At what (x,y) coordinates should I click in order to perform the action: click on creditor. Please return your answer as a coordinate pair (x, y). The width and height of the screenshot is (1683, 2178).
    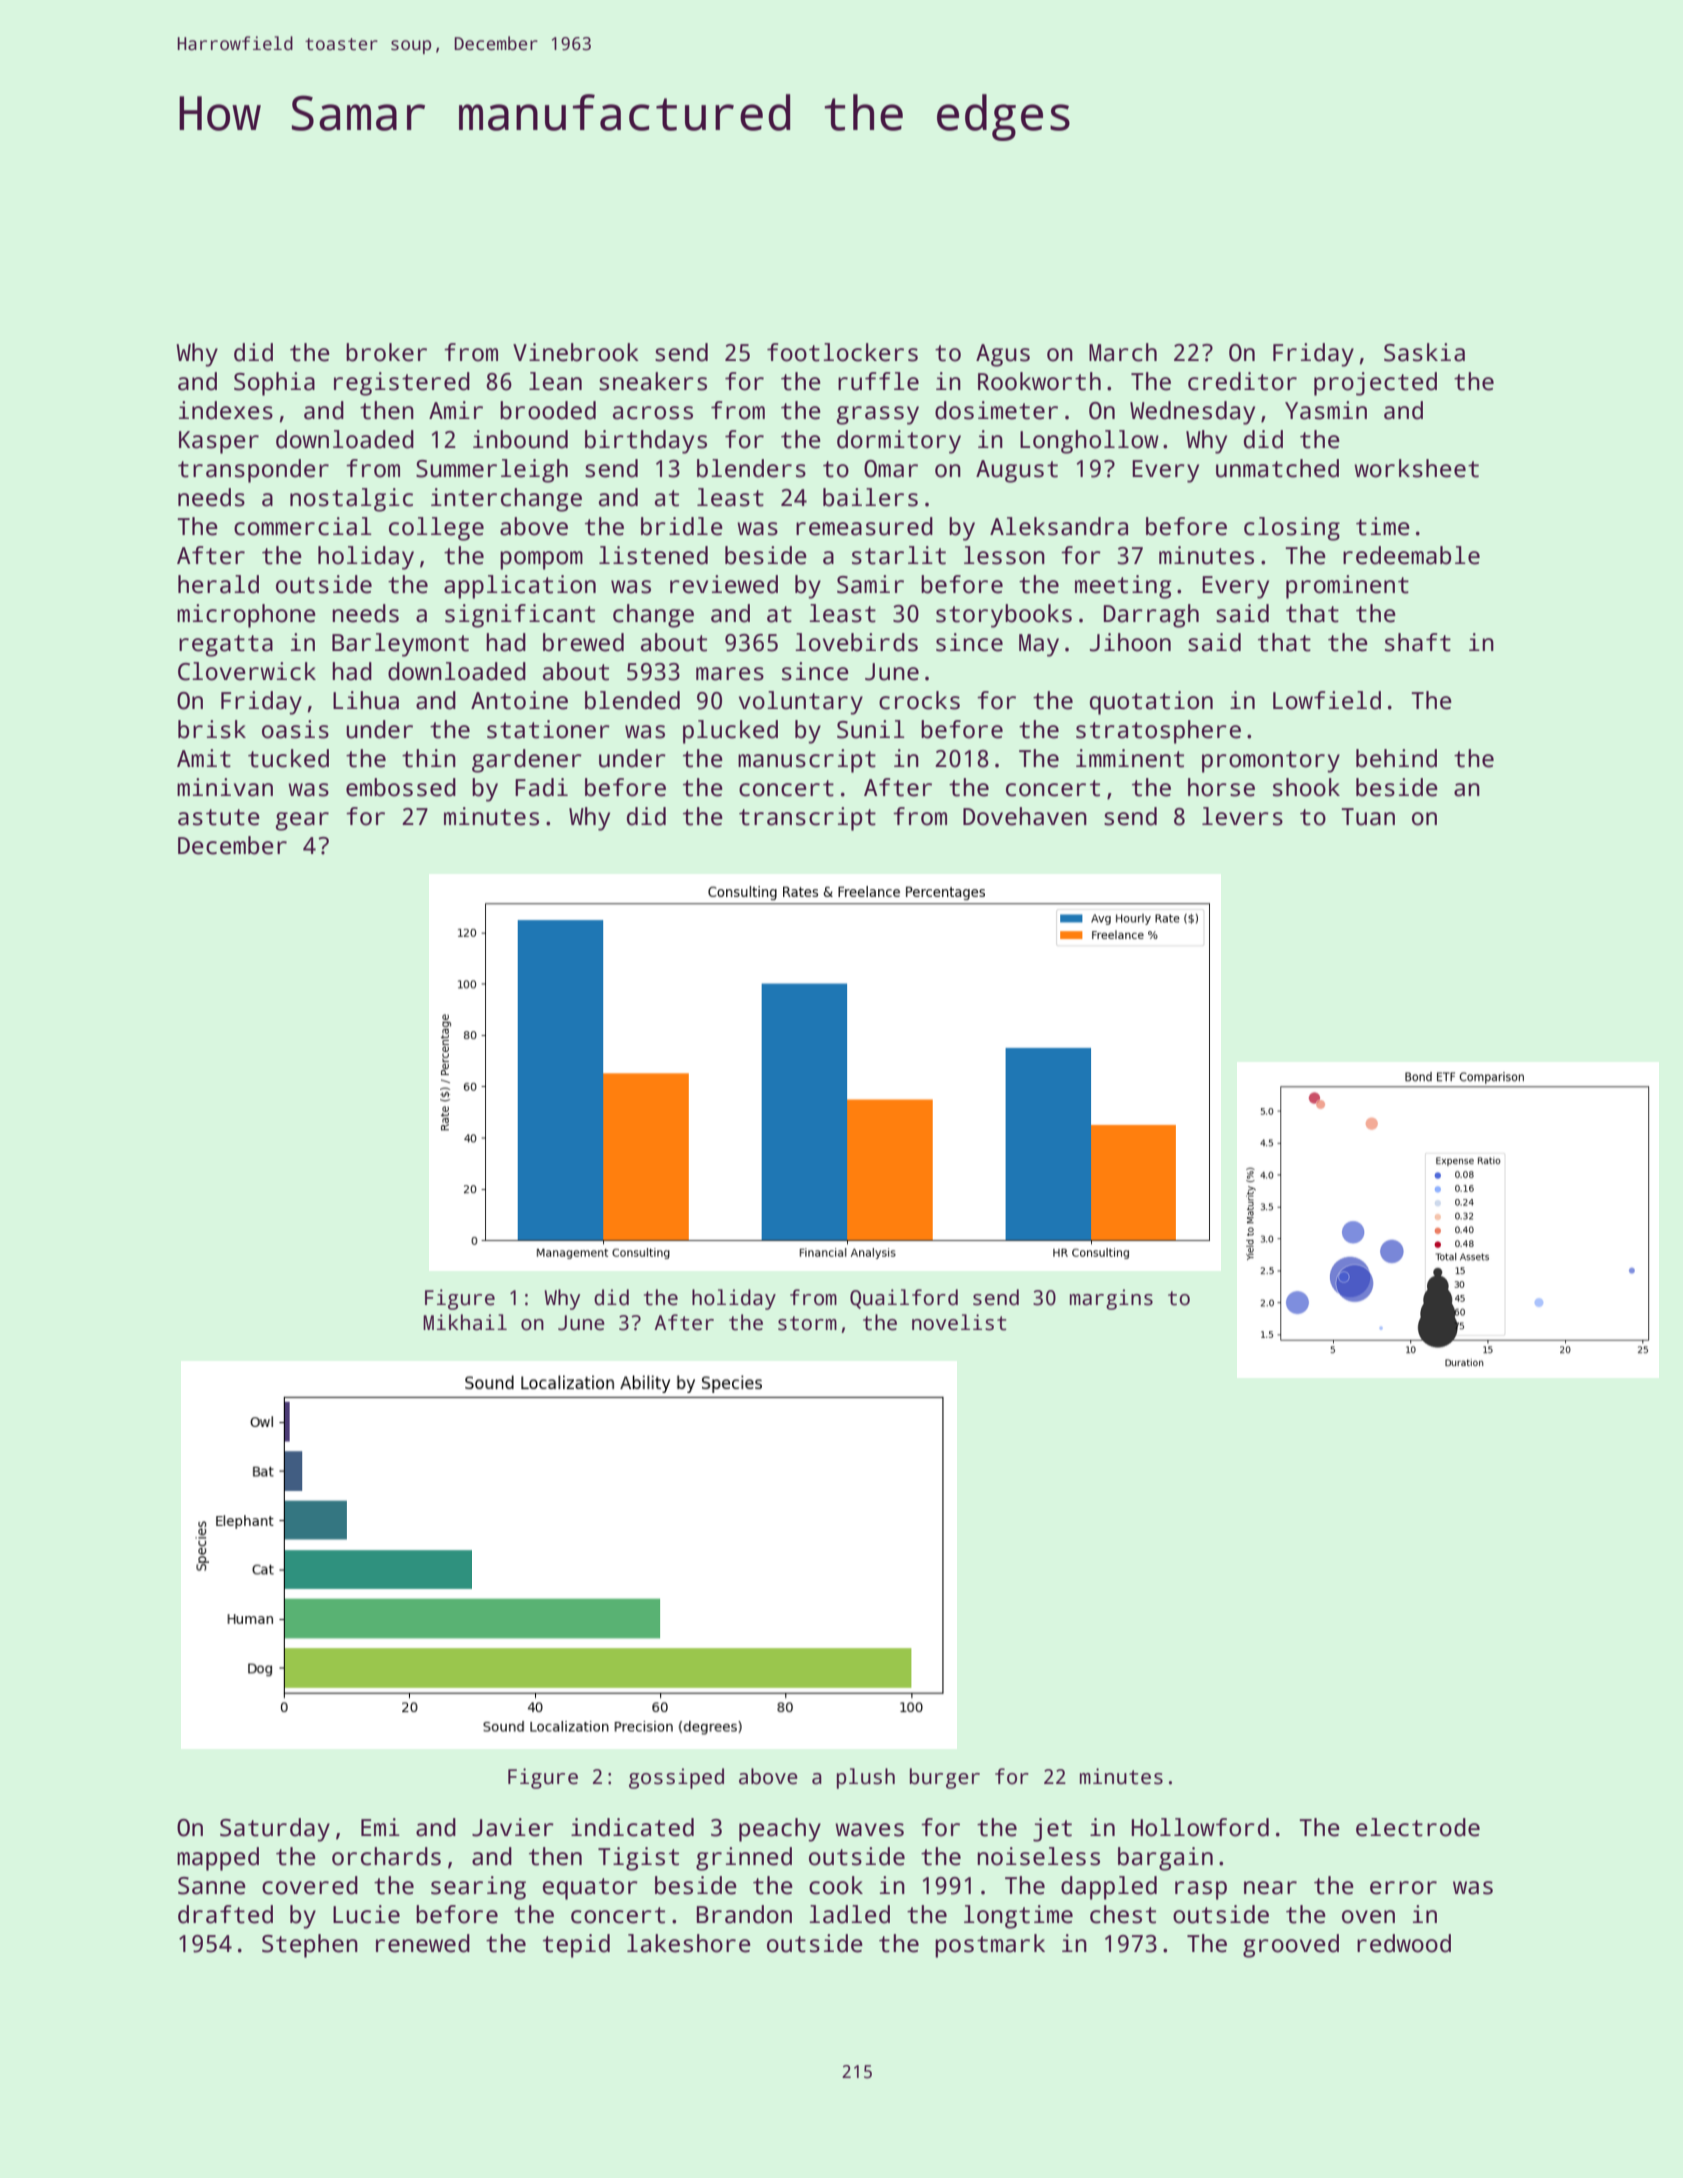
    Looking at the image, I should click on (1242, 381).
